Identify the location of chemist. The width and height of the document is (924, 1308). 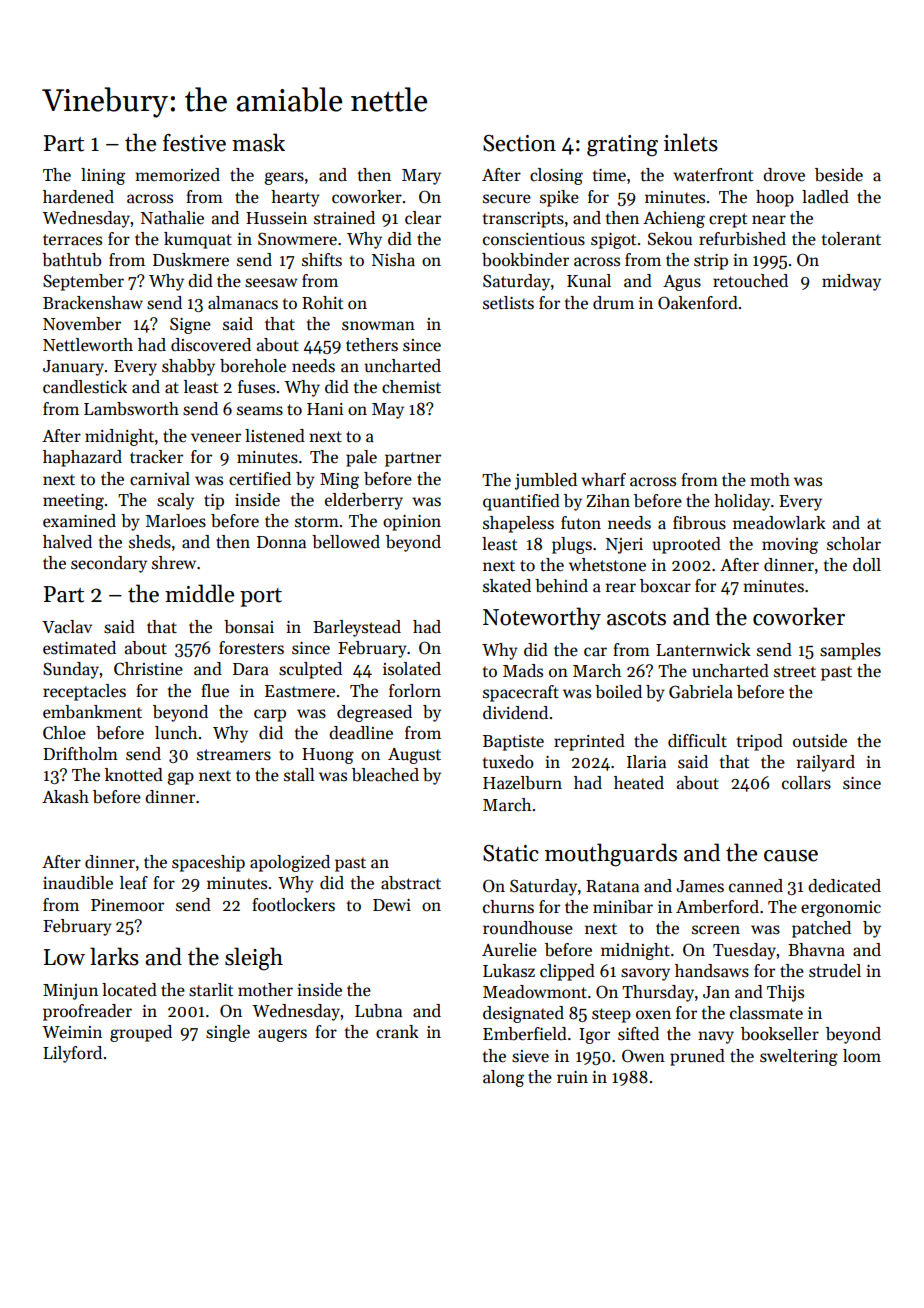
(411, 387).
